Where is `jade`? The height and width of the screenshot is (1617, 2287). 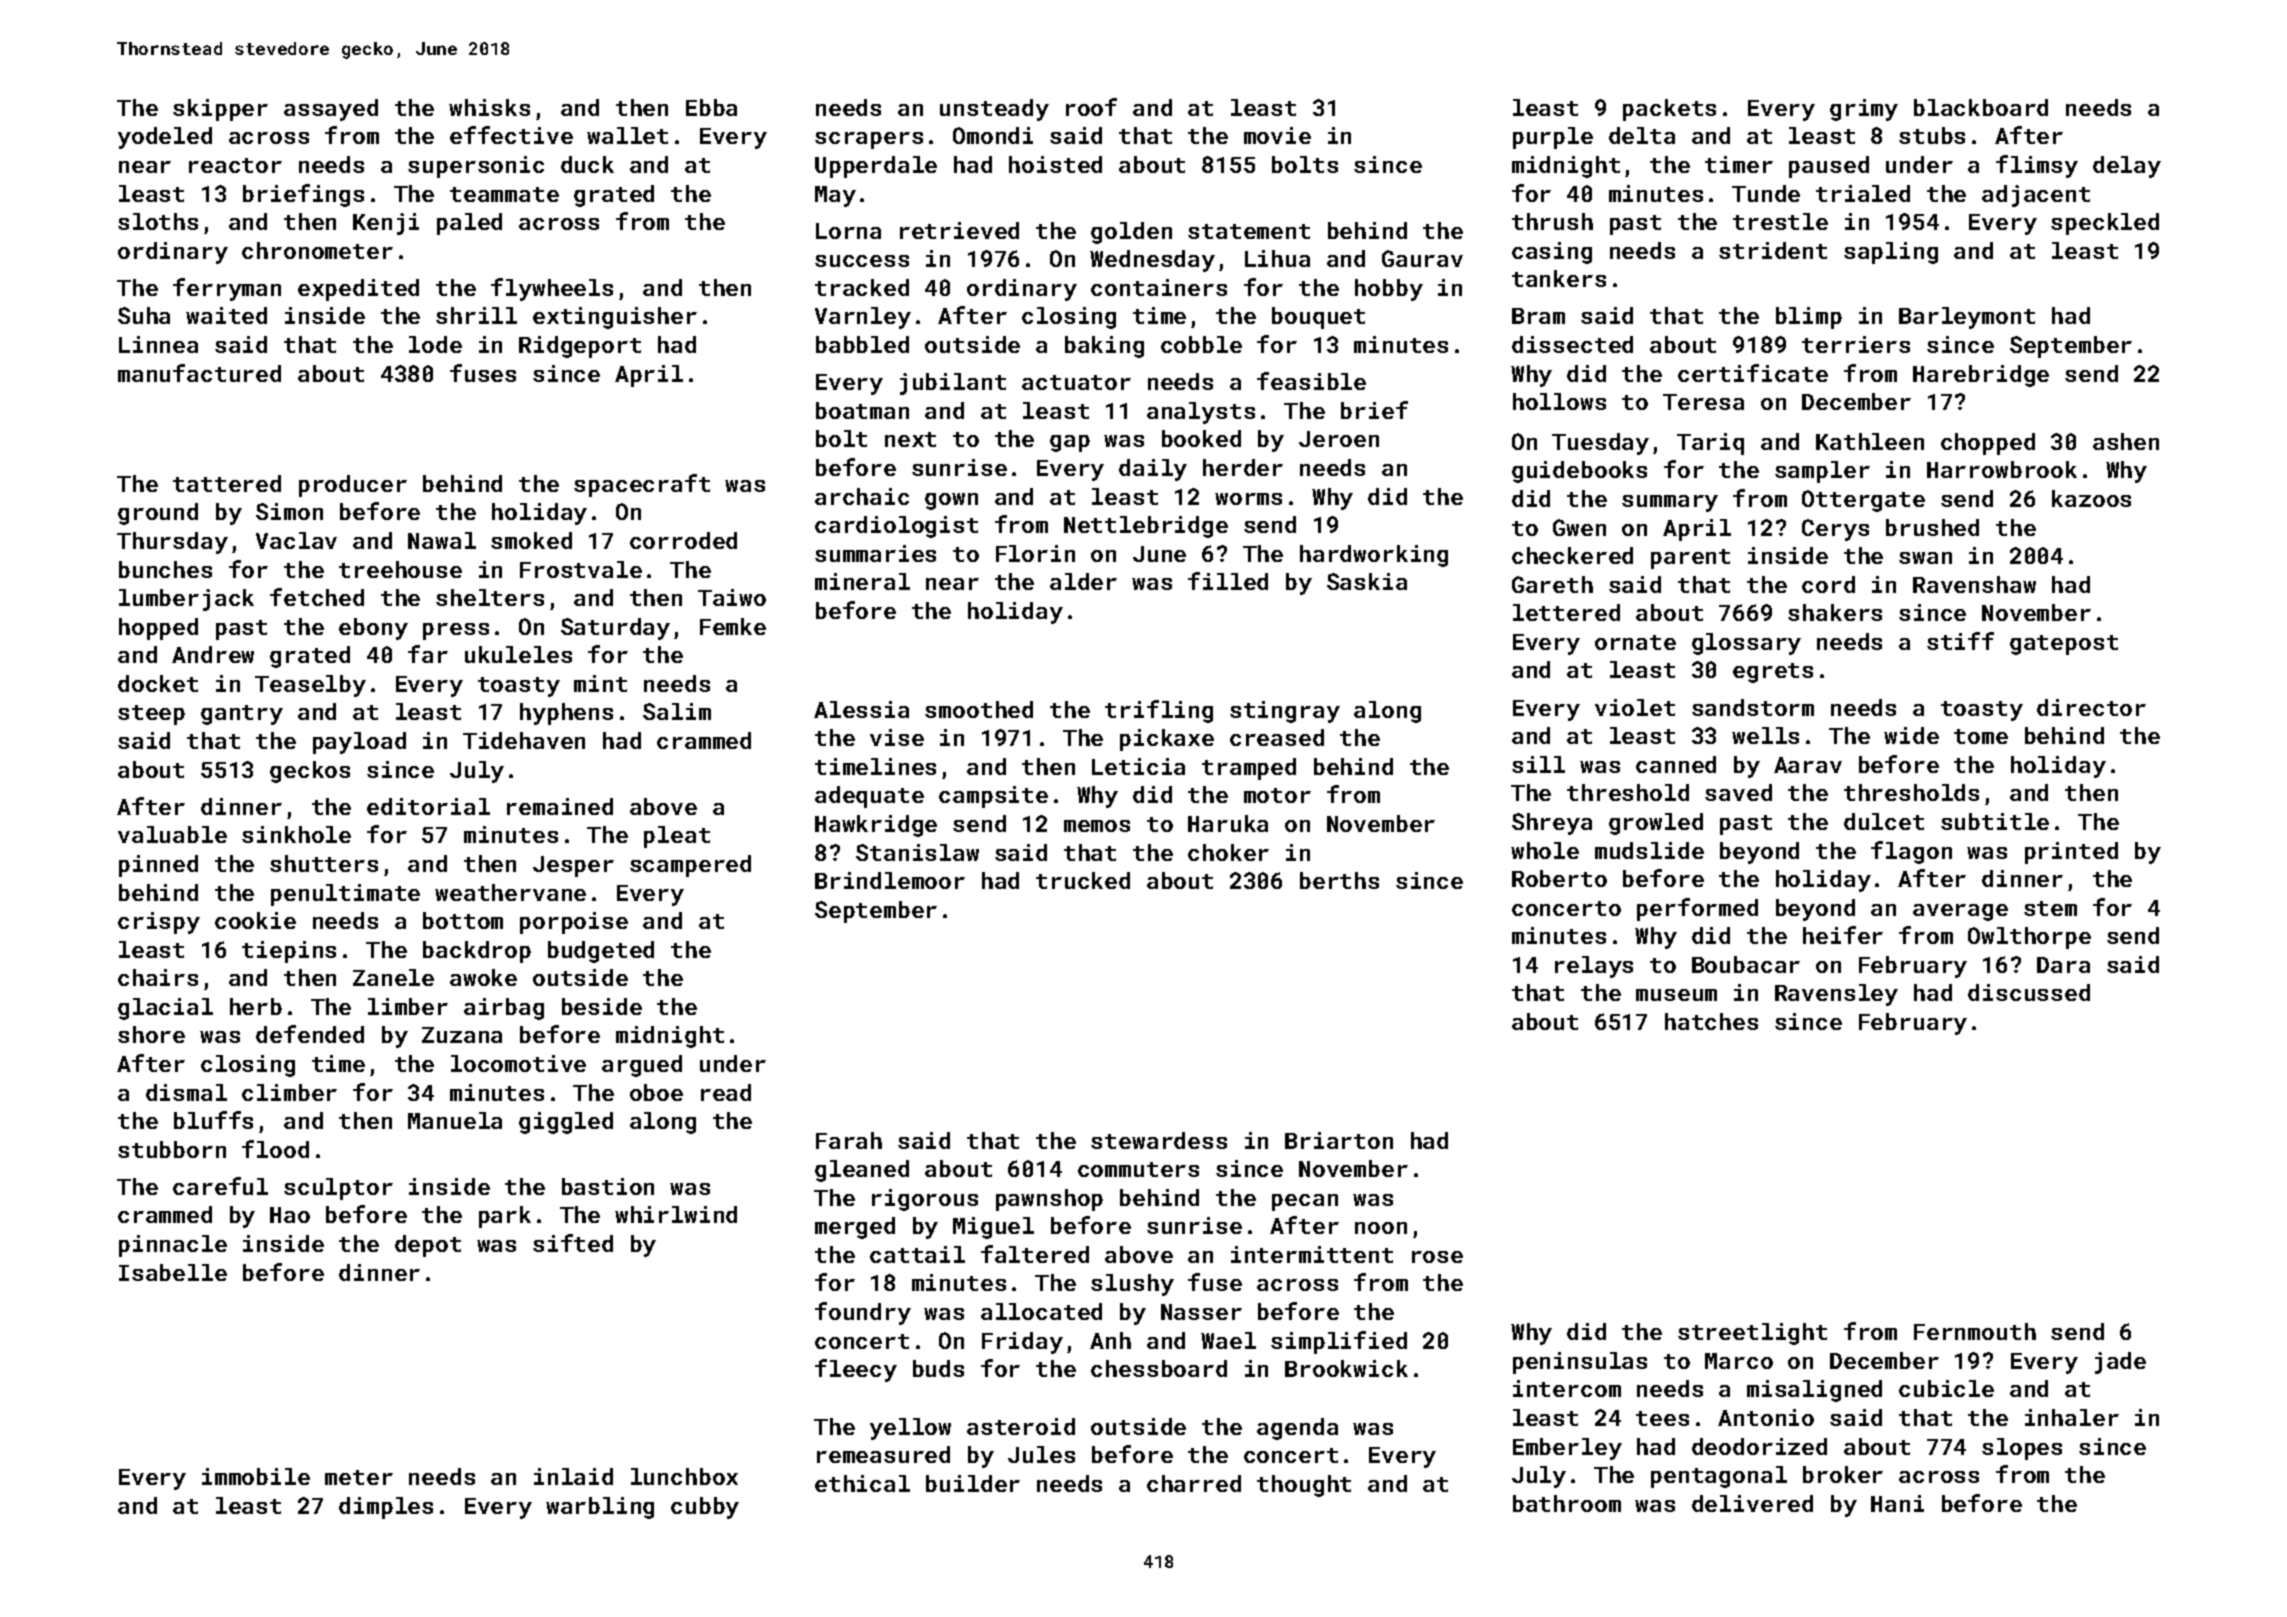 jade is located at coordinates (2120, 1363).
